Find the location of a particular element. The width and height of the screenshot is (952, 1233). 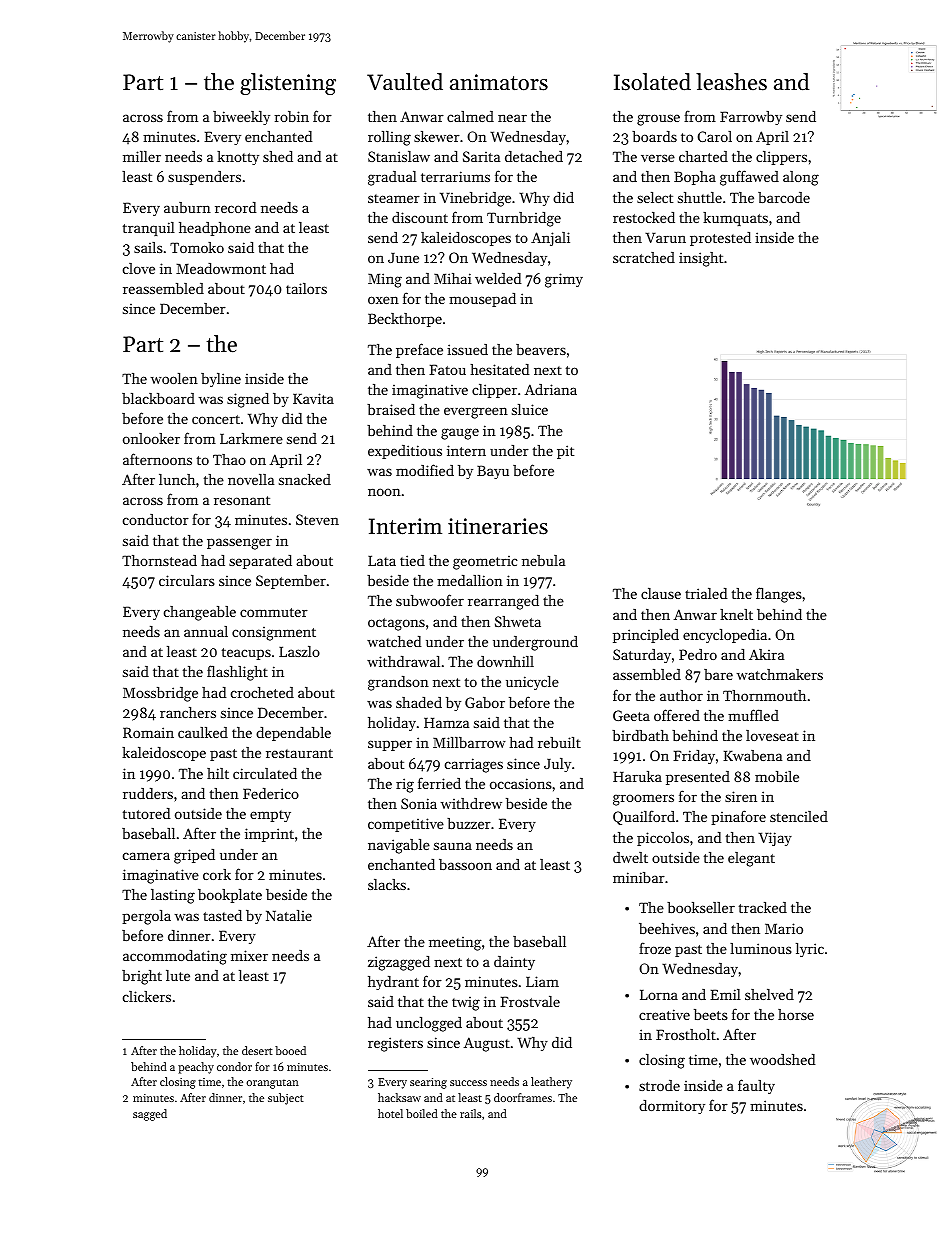

Thornstead is located at coordinates (159, 560).
